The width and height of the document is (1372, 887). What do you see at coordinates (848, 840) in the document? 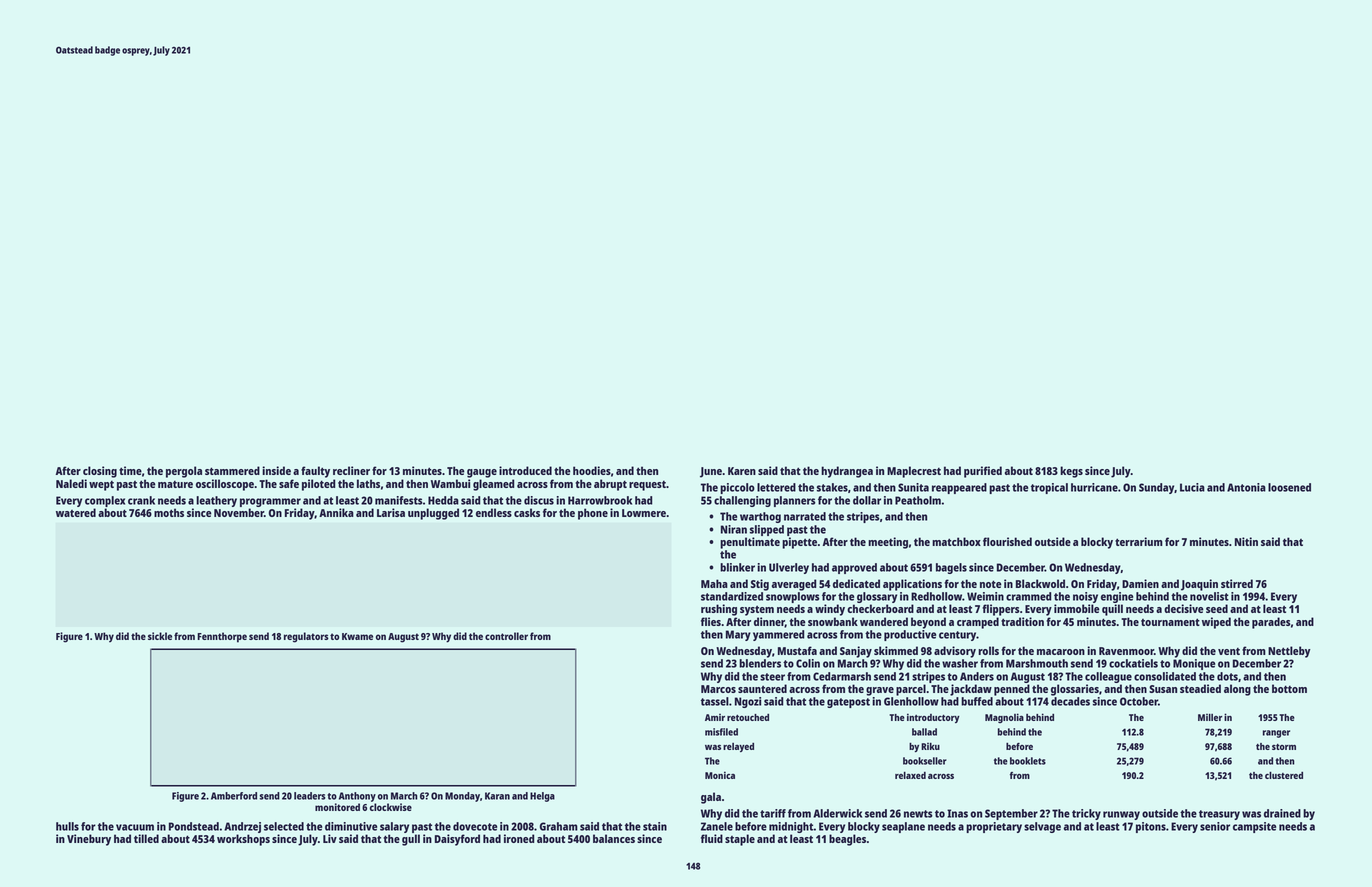
I see `beagles` at bounding box center [848, 840].
